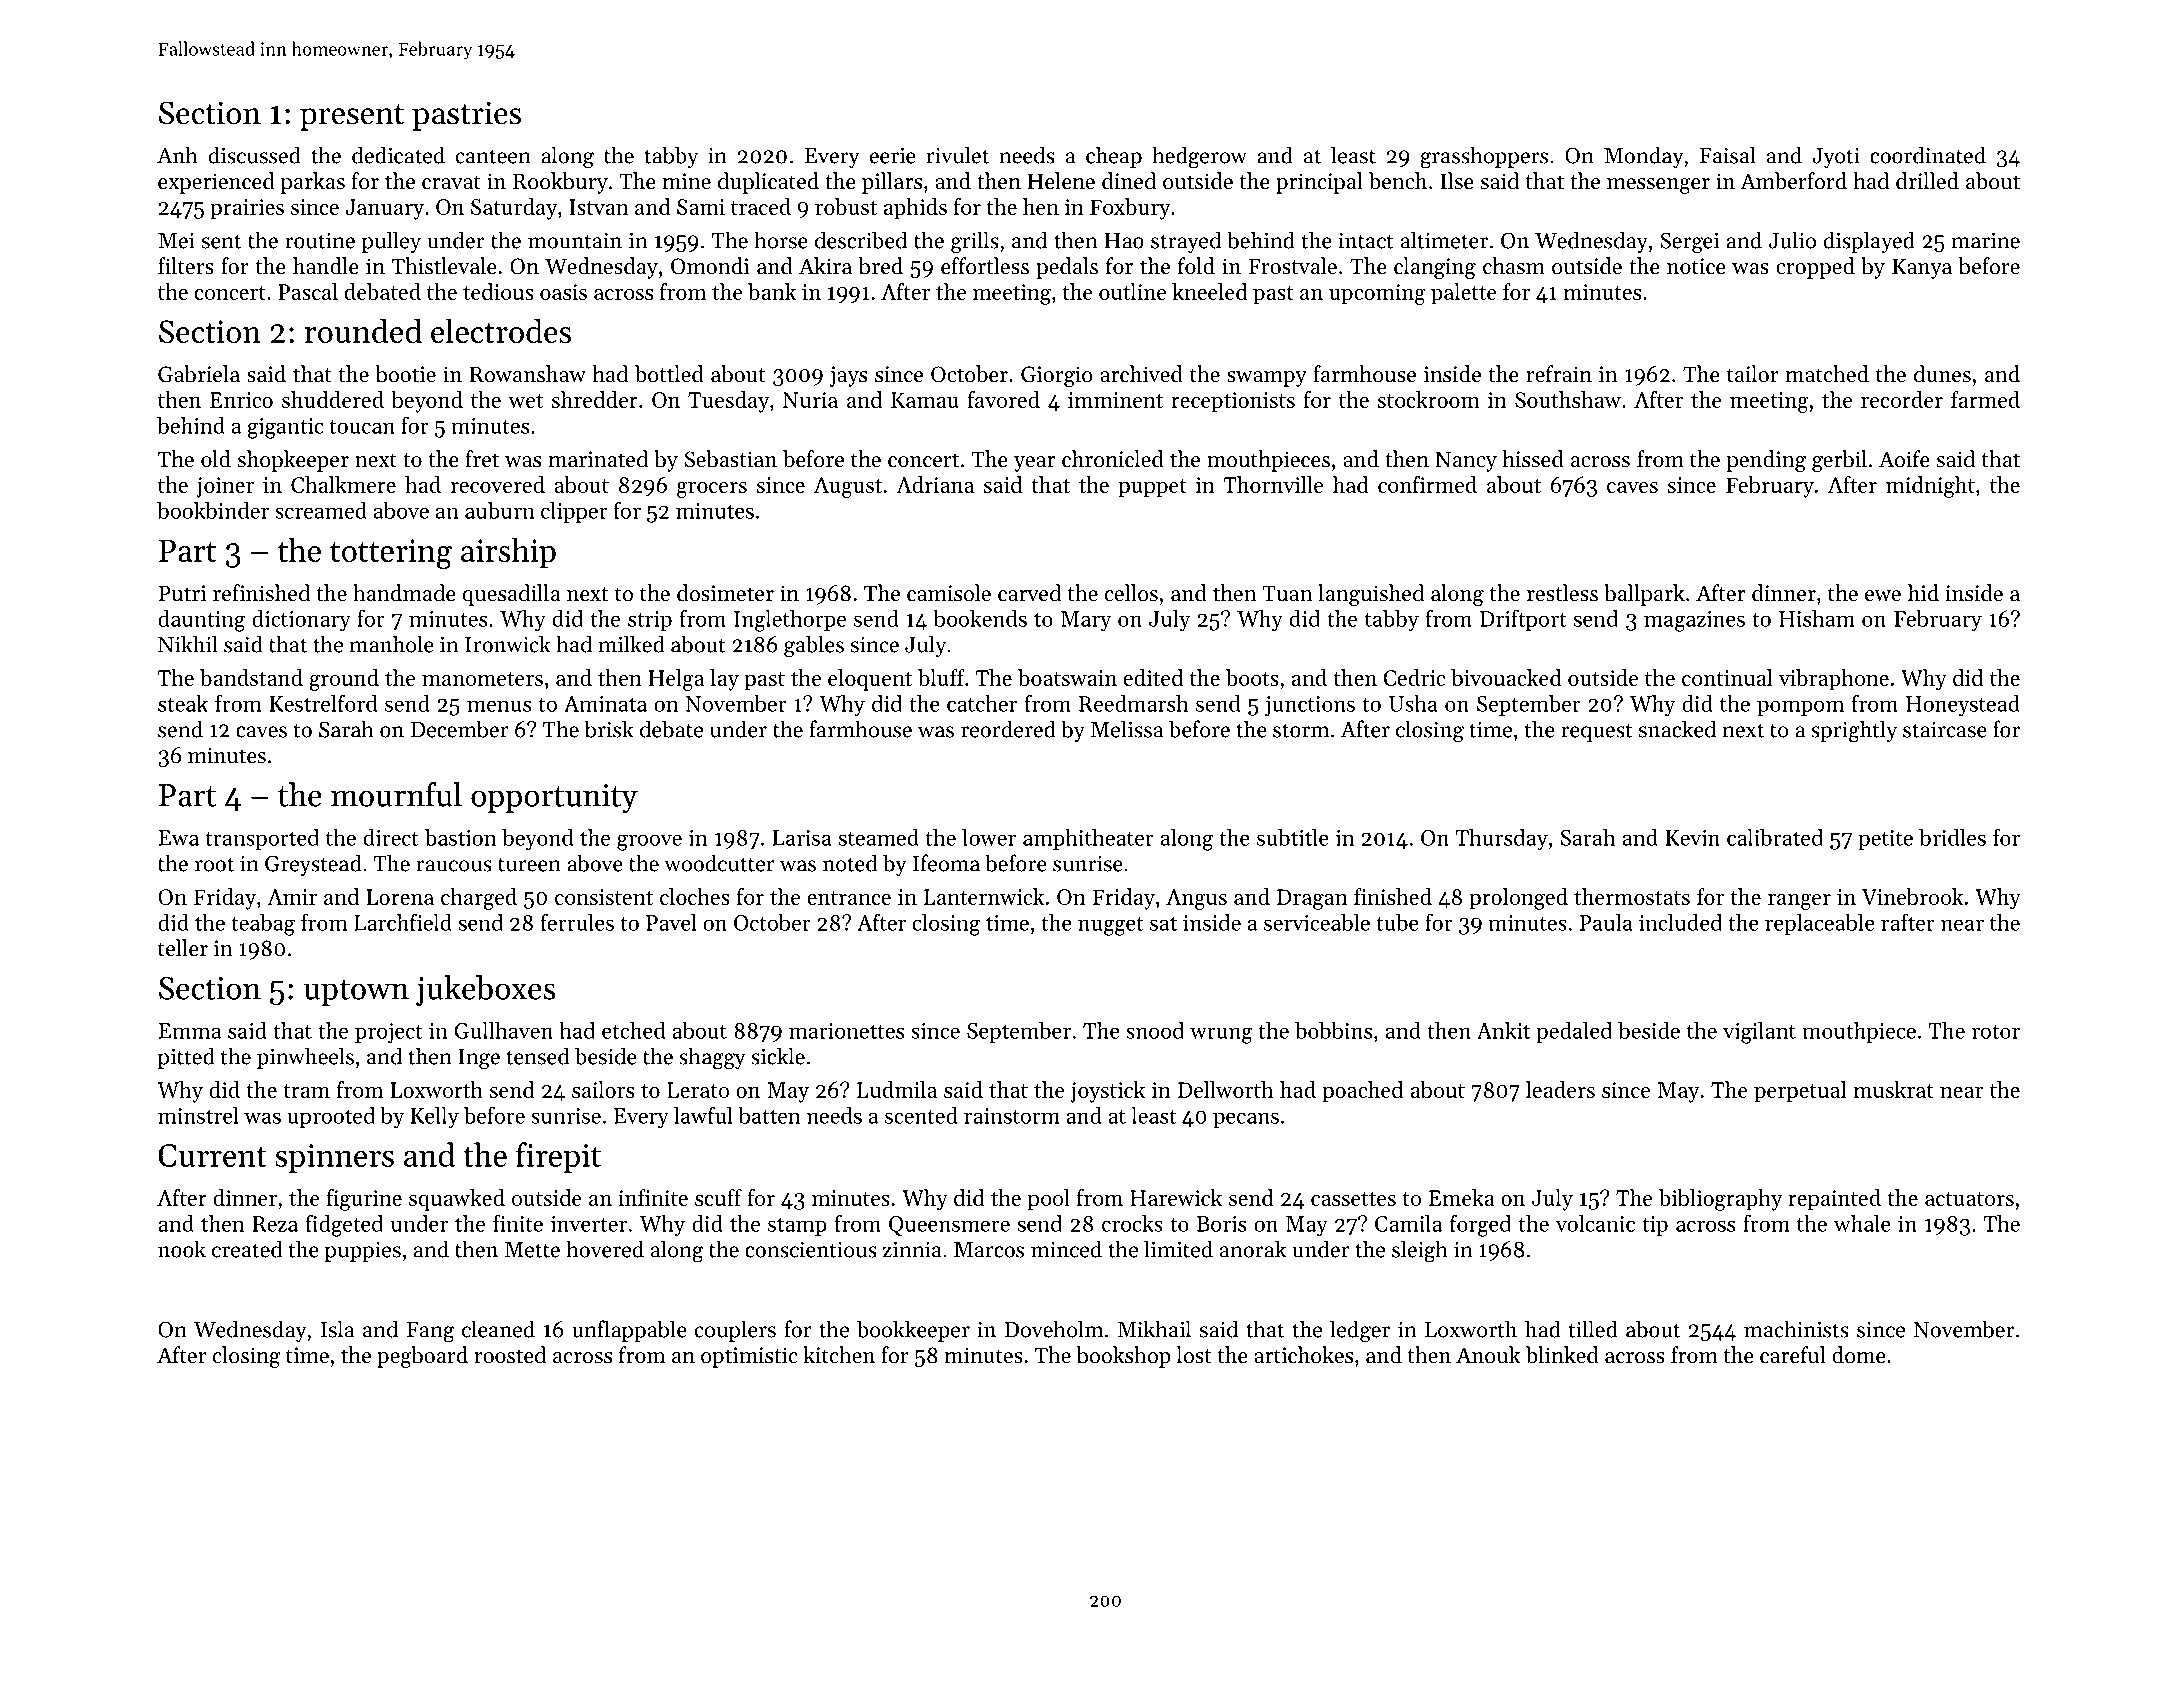 The width and height of the screenshot is (2178, 1683). I want to click on dedicated, so click(398, 155).
